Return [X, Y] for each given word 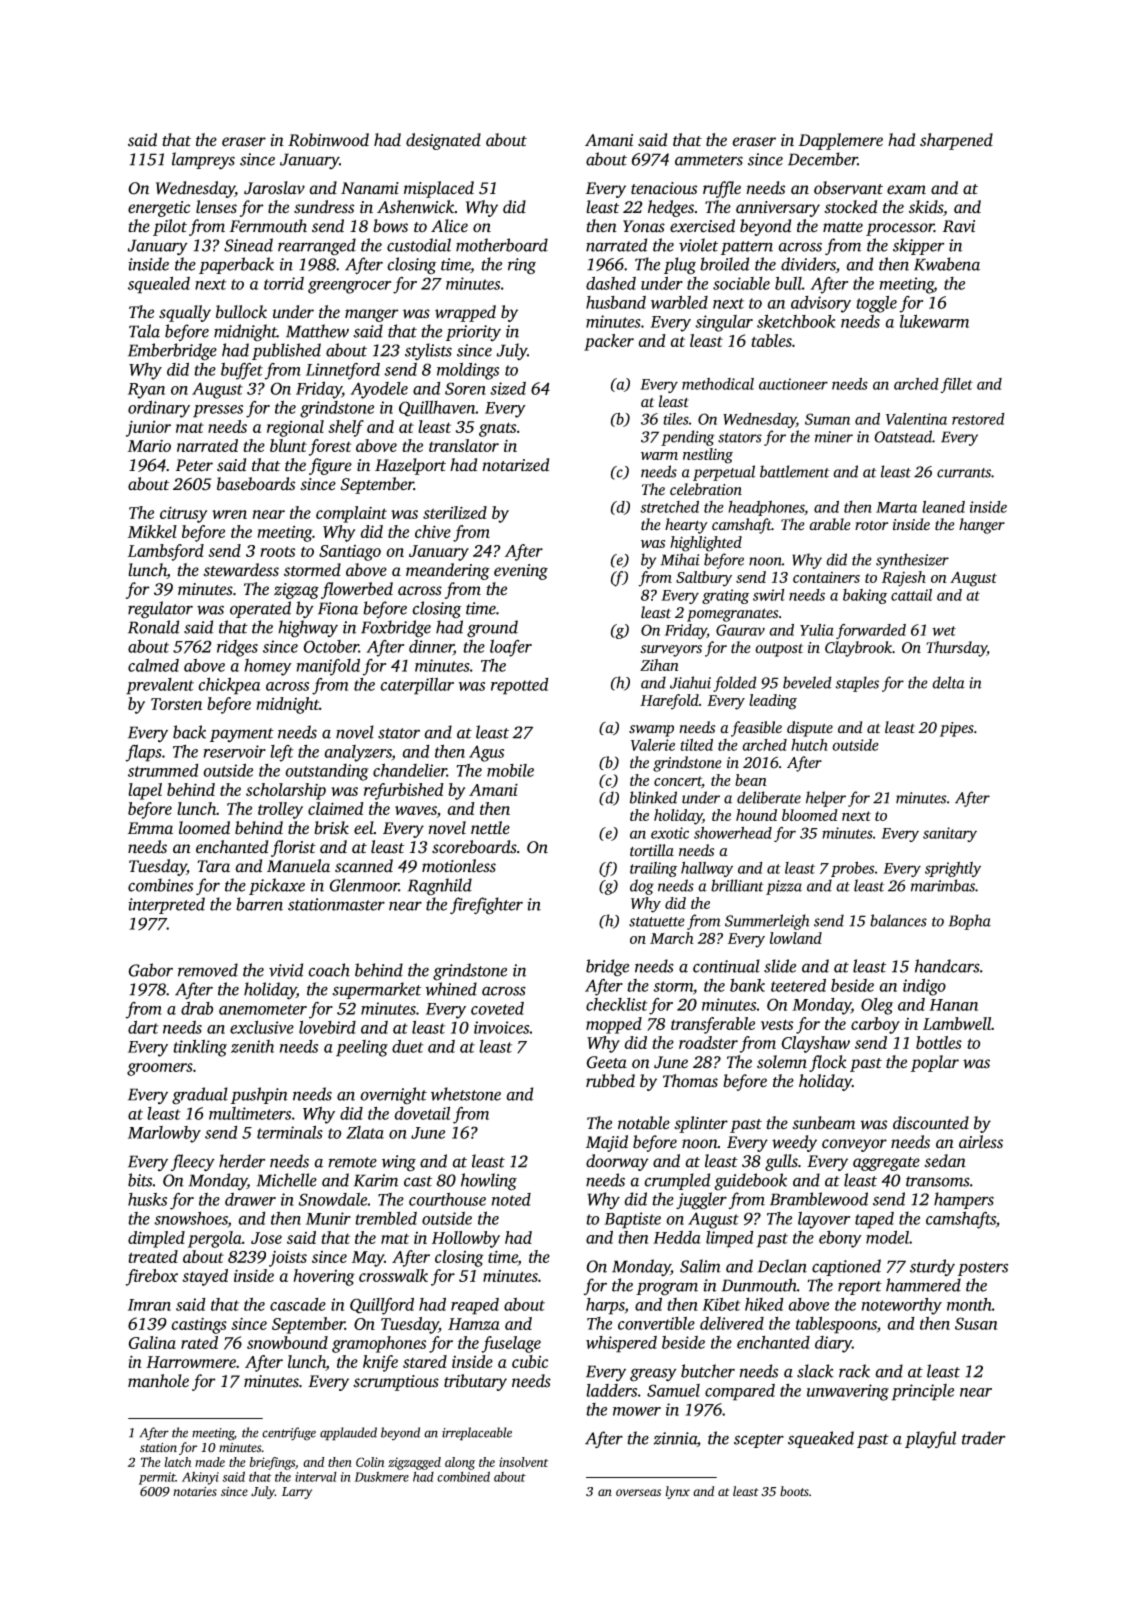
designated [443, 141]
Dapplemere [841, 141]
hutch [809, 745]
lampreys [203, 161]
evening [521, 572]
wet [944, 631]
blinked [653, 797]
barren [259, 904]
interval [316, 1477]
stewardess [241, 570]
